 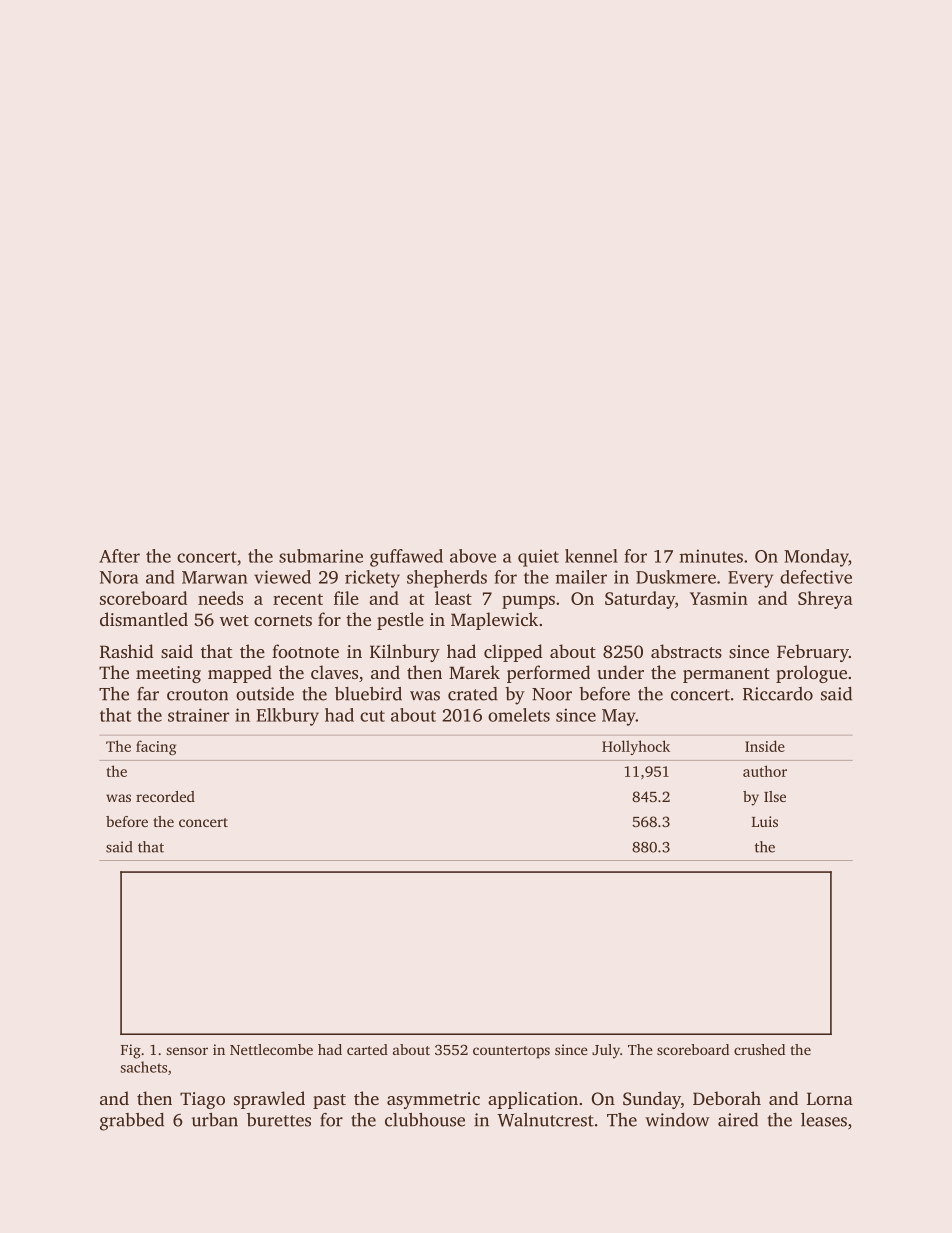 What do you see at coordinates (119, 556) in the screenshot?
I see `After` at bounding box center [119, 556].
